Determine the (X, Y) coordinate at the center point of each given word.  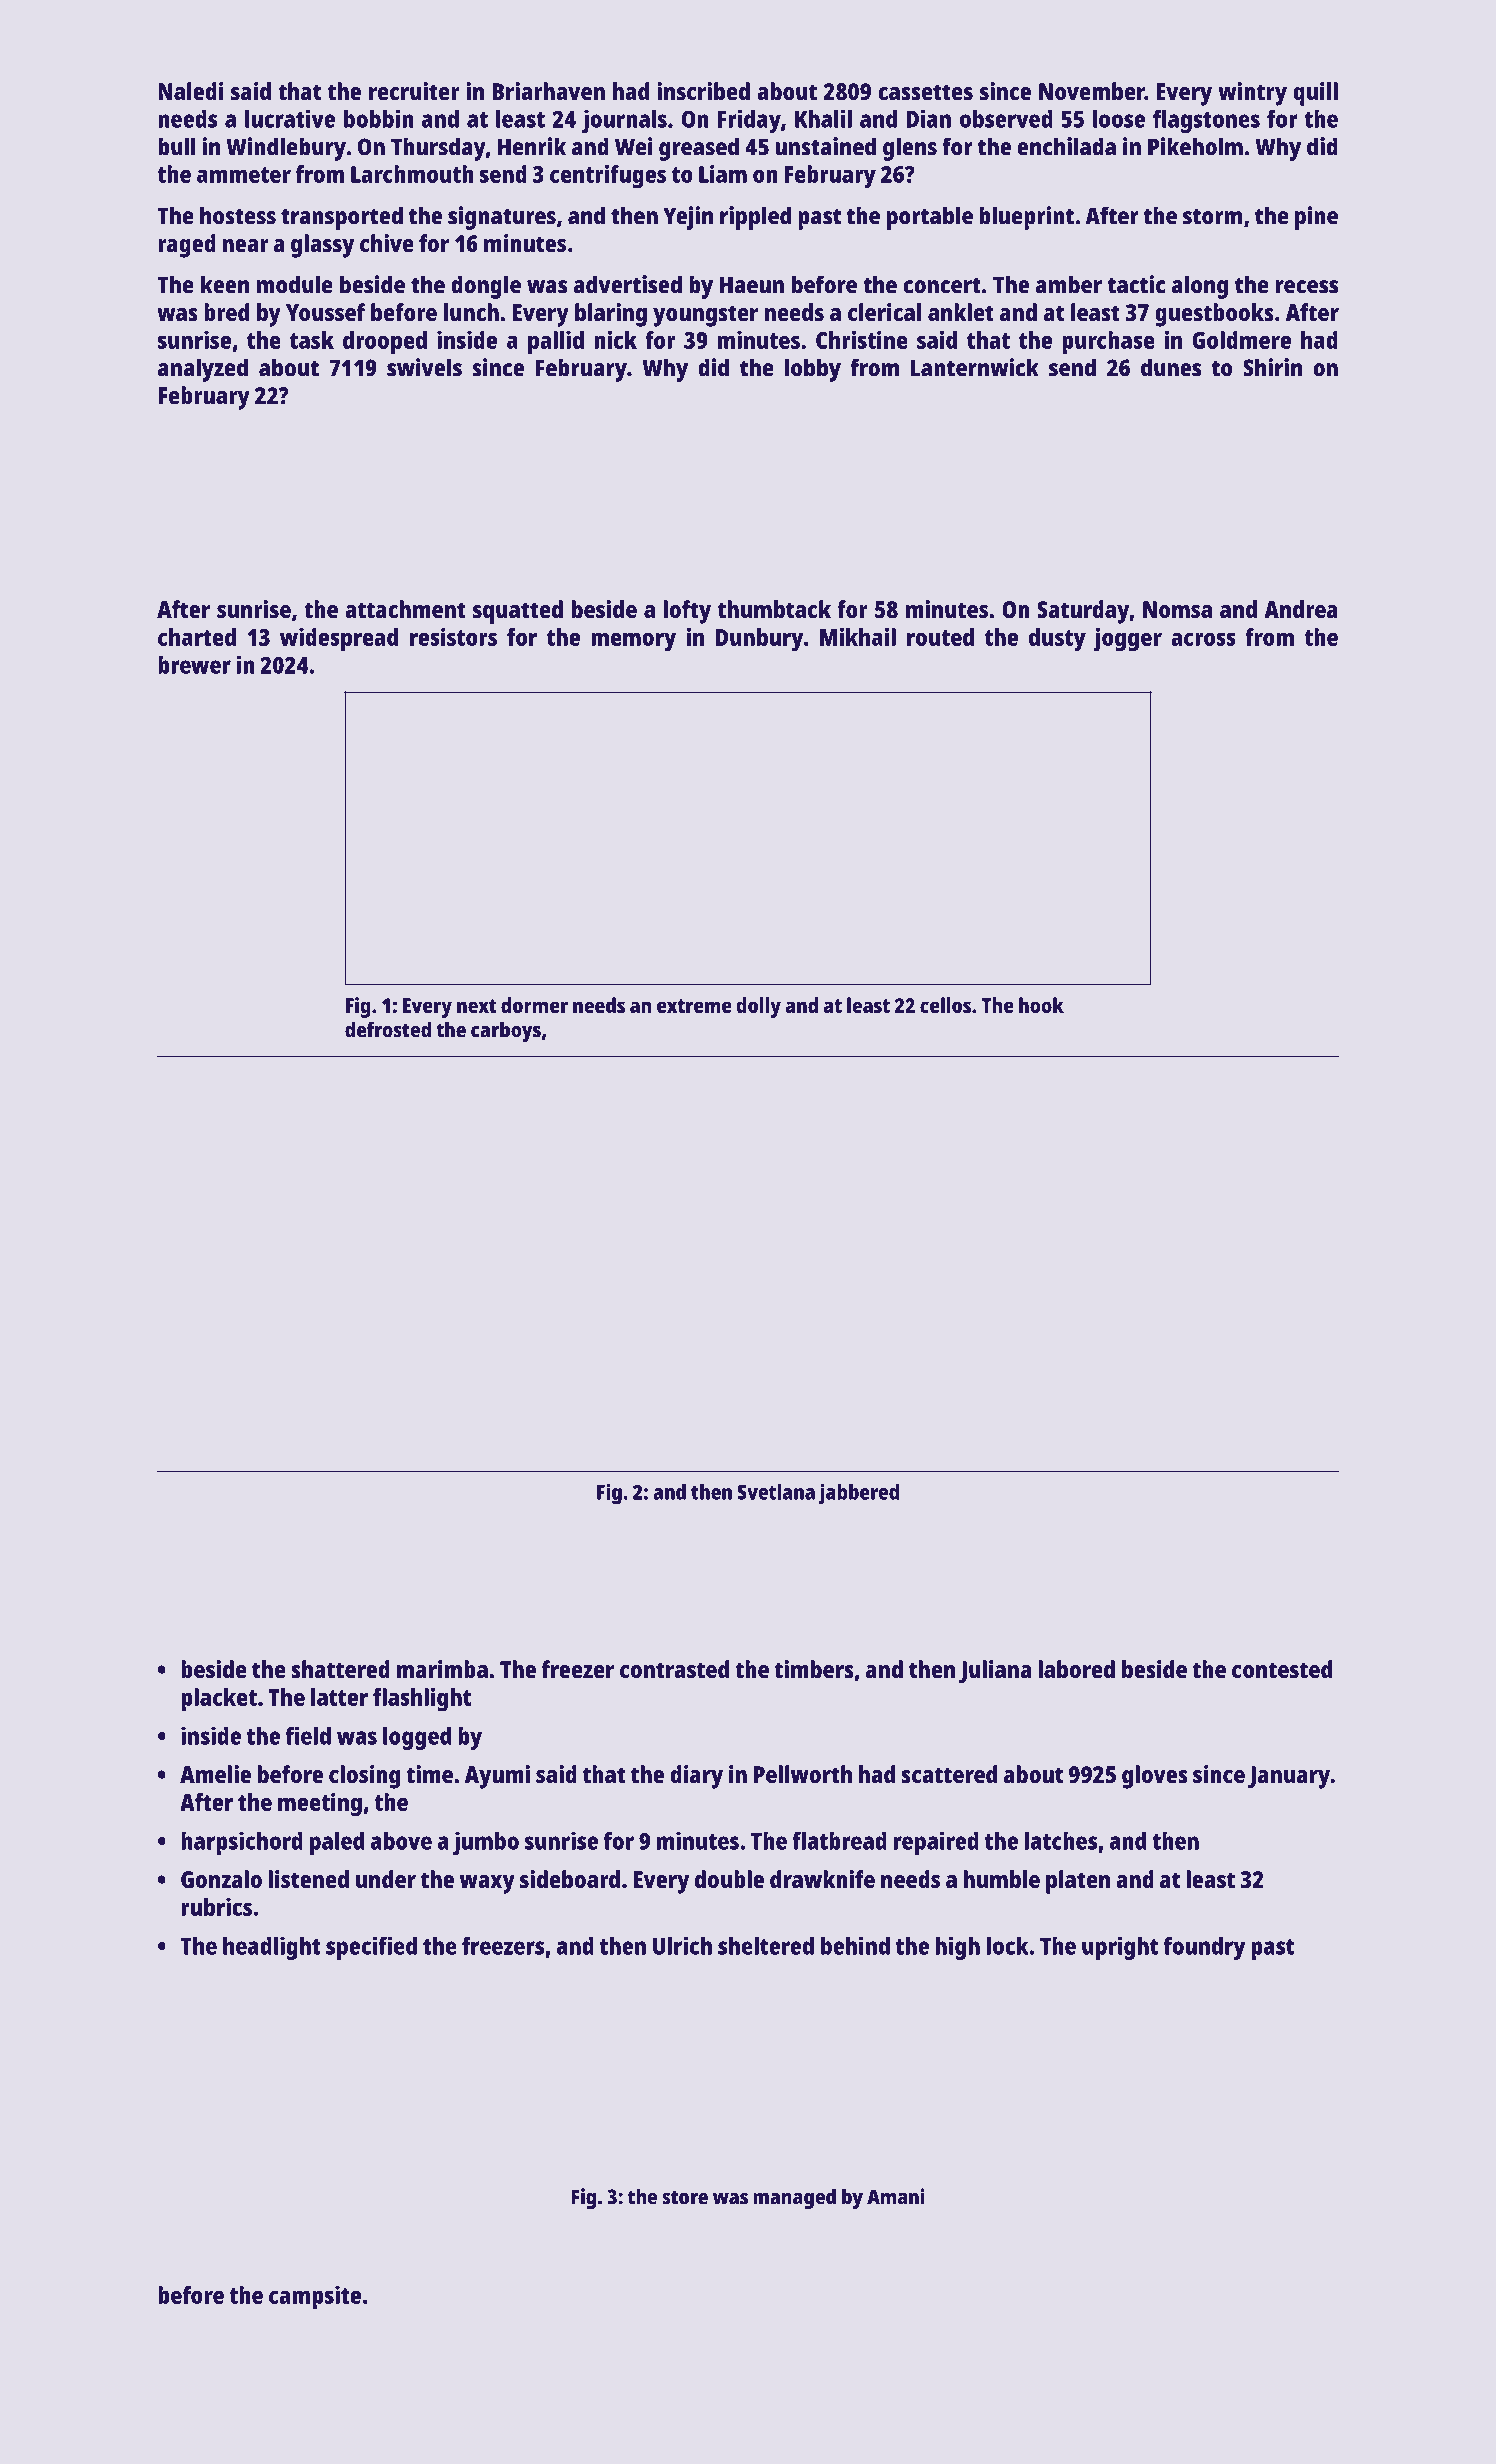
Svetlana (776, 1492)
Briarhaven (548, 91)
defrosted (388, 1029)
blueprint (1026, 218)
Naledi (190, 91)
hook (1041, 1005)
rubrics (216, 1907)
